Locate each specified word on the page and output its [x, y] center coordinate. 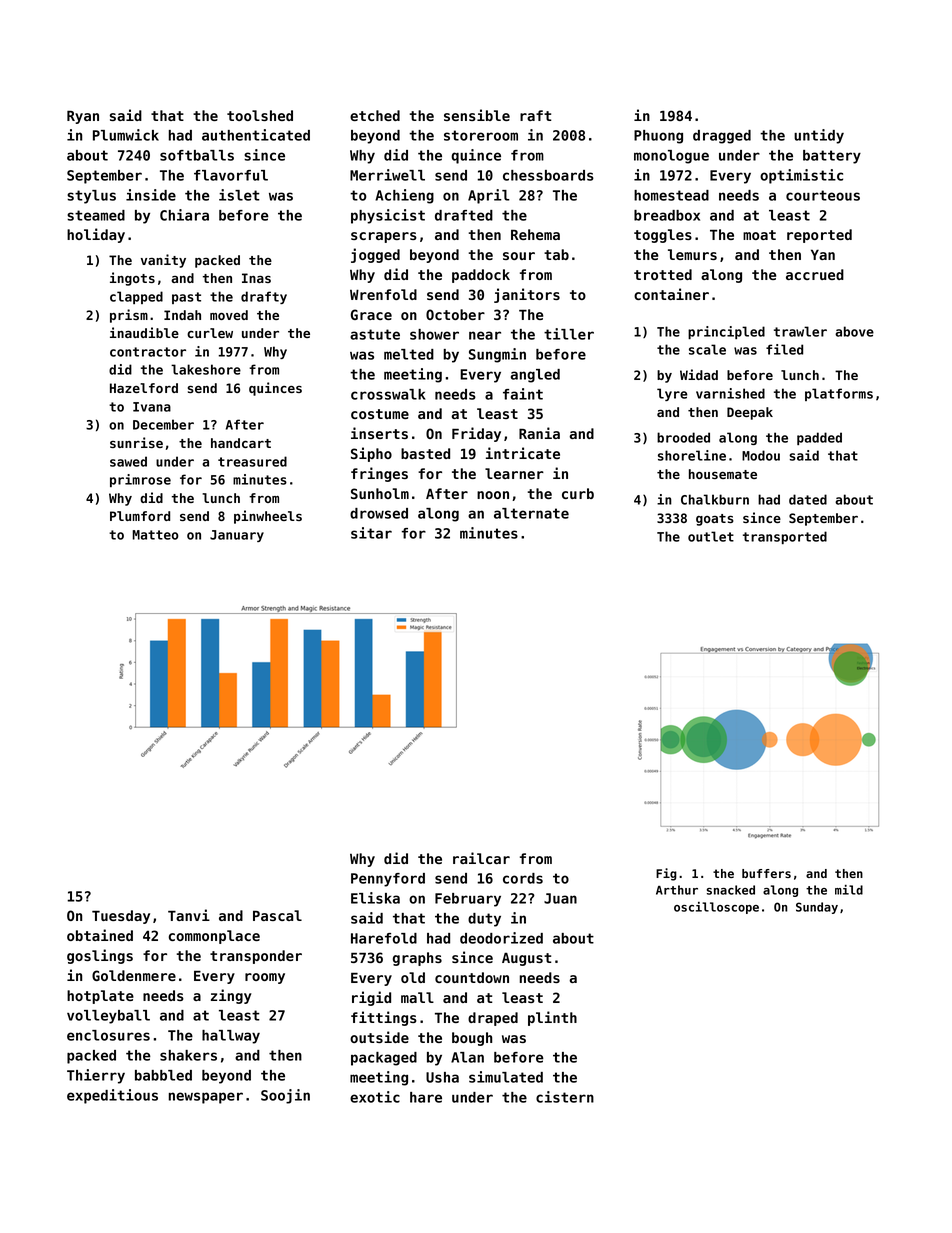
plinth [552, 1018]
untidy [819, 136]
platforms [839, 394]
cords [523, 878]
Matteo [155, 535]
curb [578, 493]
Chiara [184, 215]
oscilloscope [716, 908]
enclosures [108, 1035]
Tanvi [189, 915]
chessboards [548, 175]
